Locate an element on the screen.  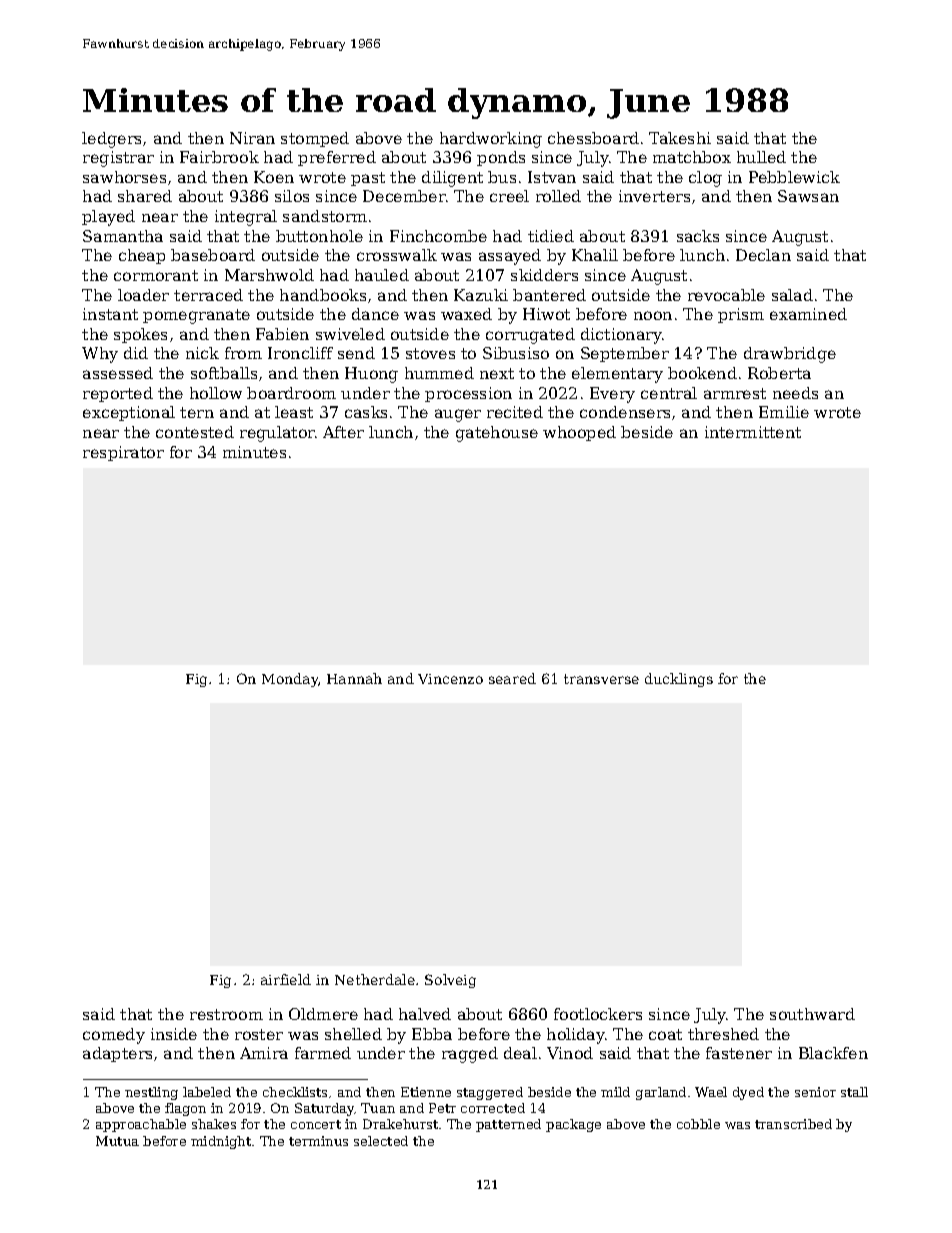
cheap is located at coordinates (142, 256).
